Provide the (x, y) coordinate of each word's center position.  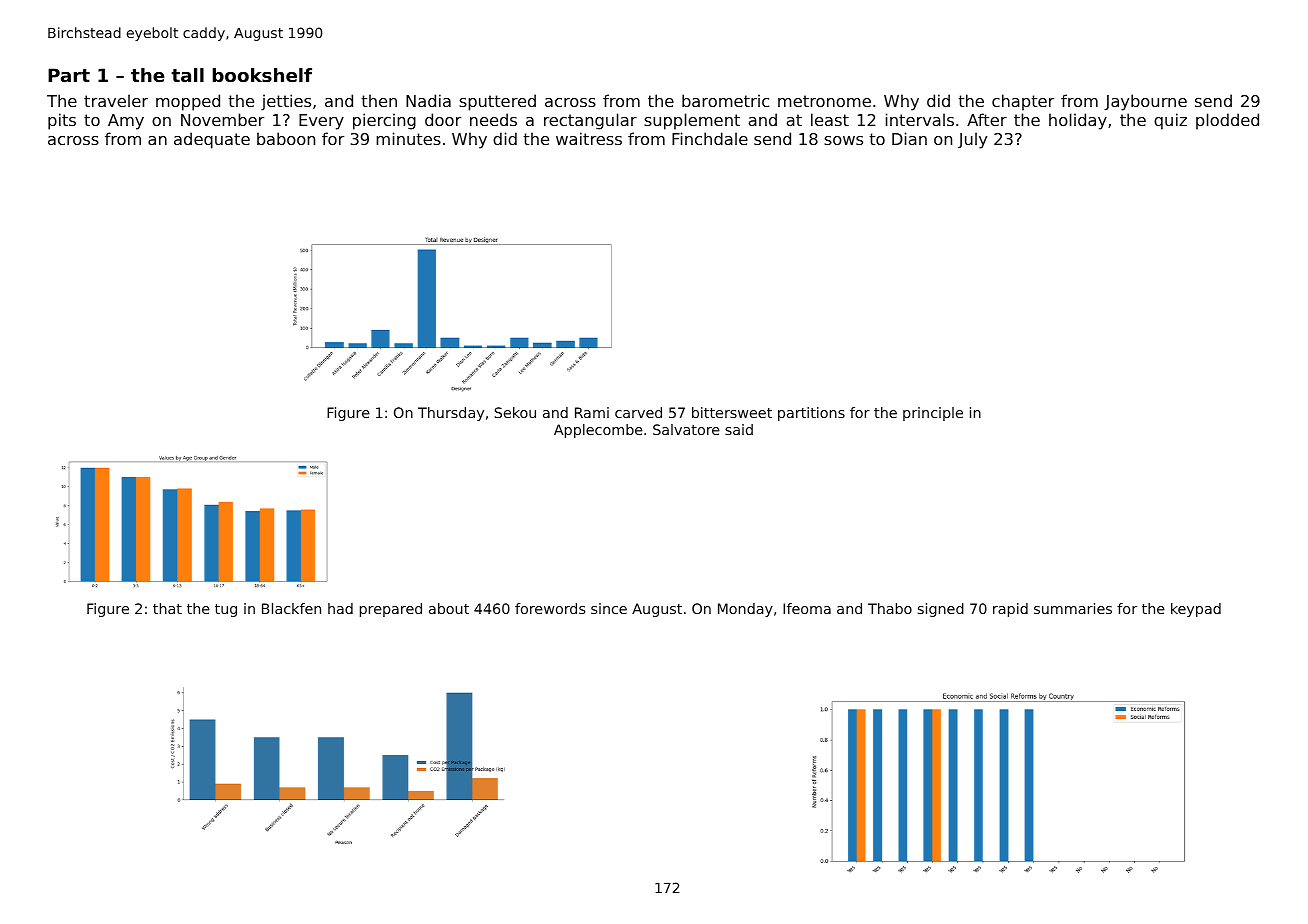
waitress (589, 138)
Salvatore (686, 429)
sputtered (497, 102)
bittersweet (732, 412)
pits (62, 121)
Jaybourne (1145, 102)
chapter (1023, 102)
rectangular (590, 121)
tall (187, 75)
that (167, 608)
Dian (909, 138)
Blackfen (291, 608)
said (739, 429)
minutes (408, 138)
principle (933, 414)
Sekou (515, 412)
